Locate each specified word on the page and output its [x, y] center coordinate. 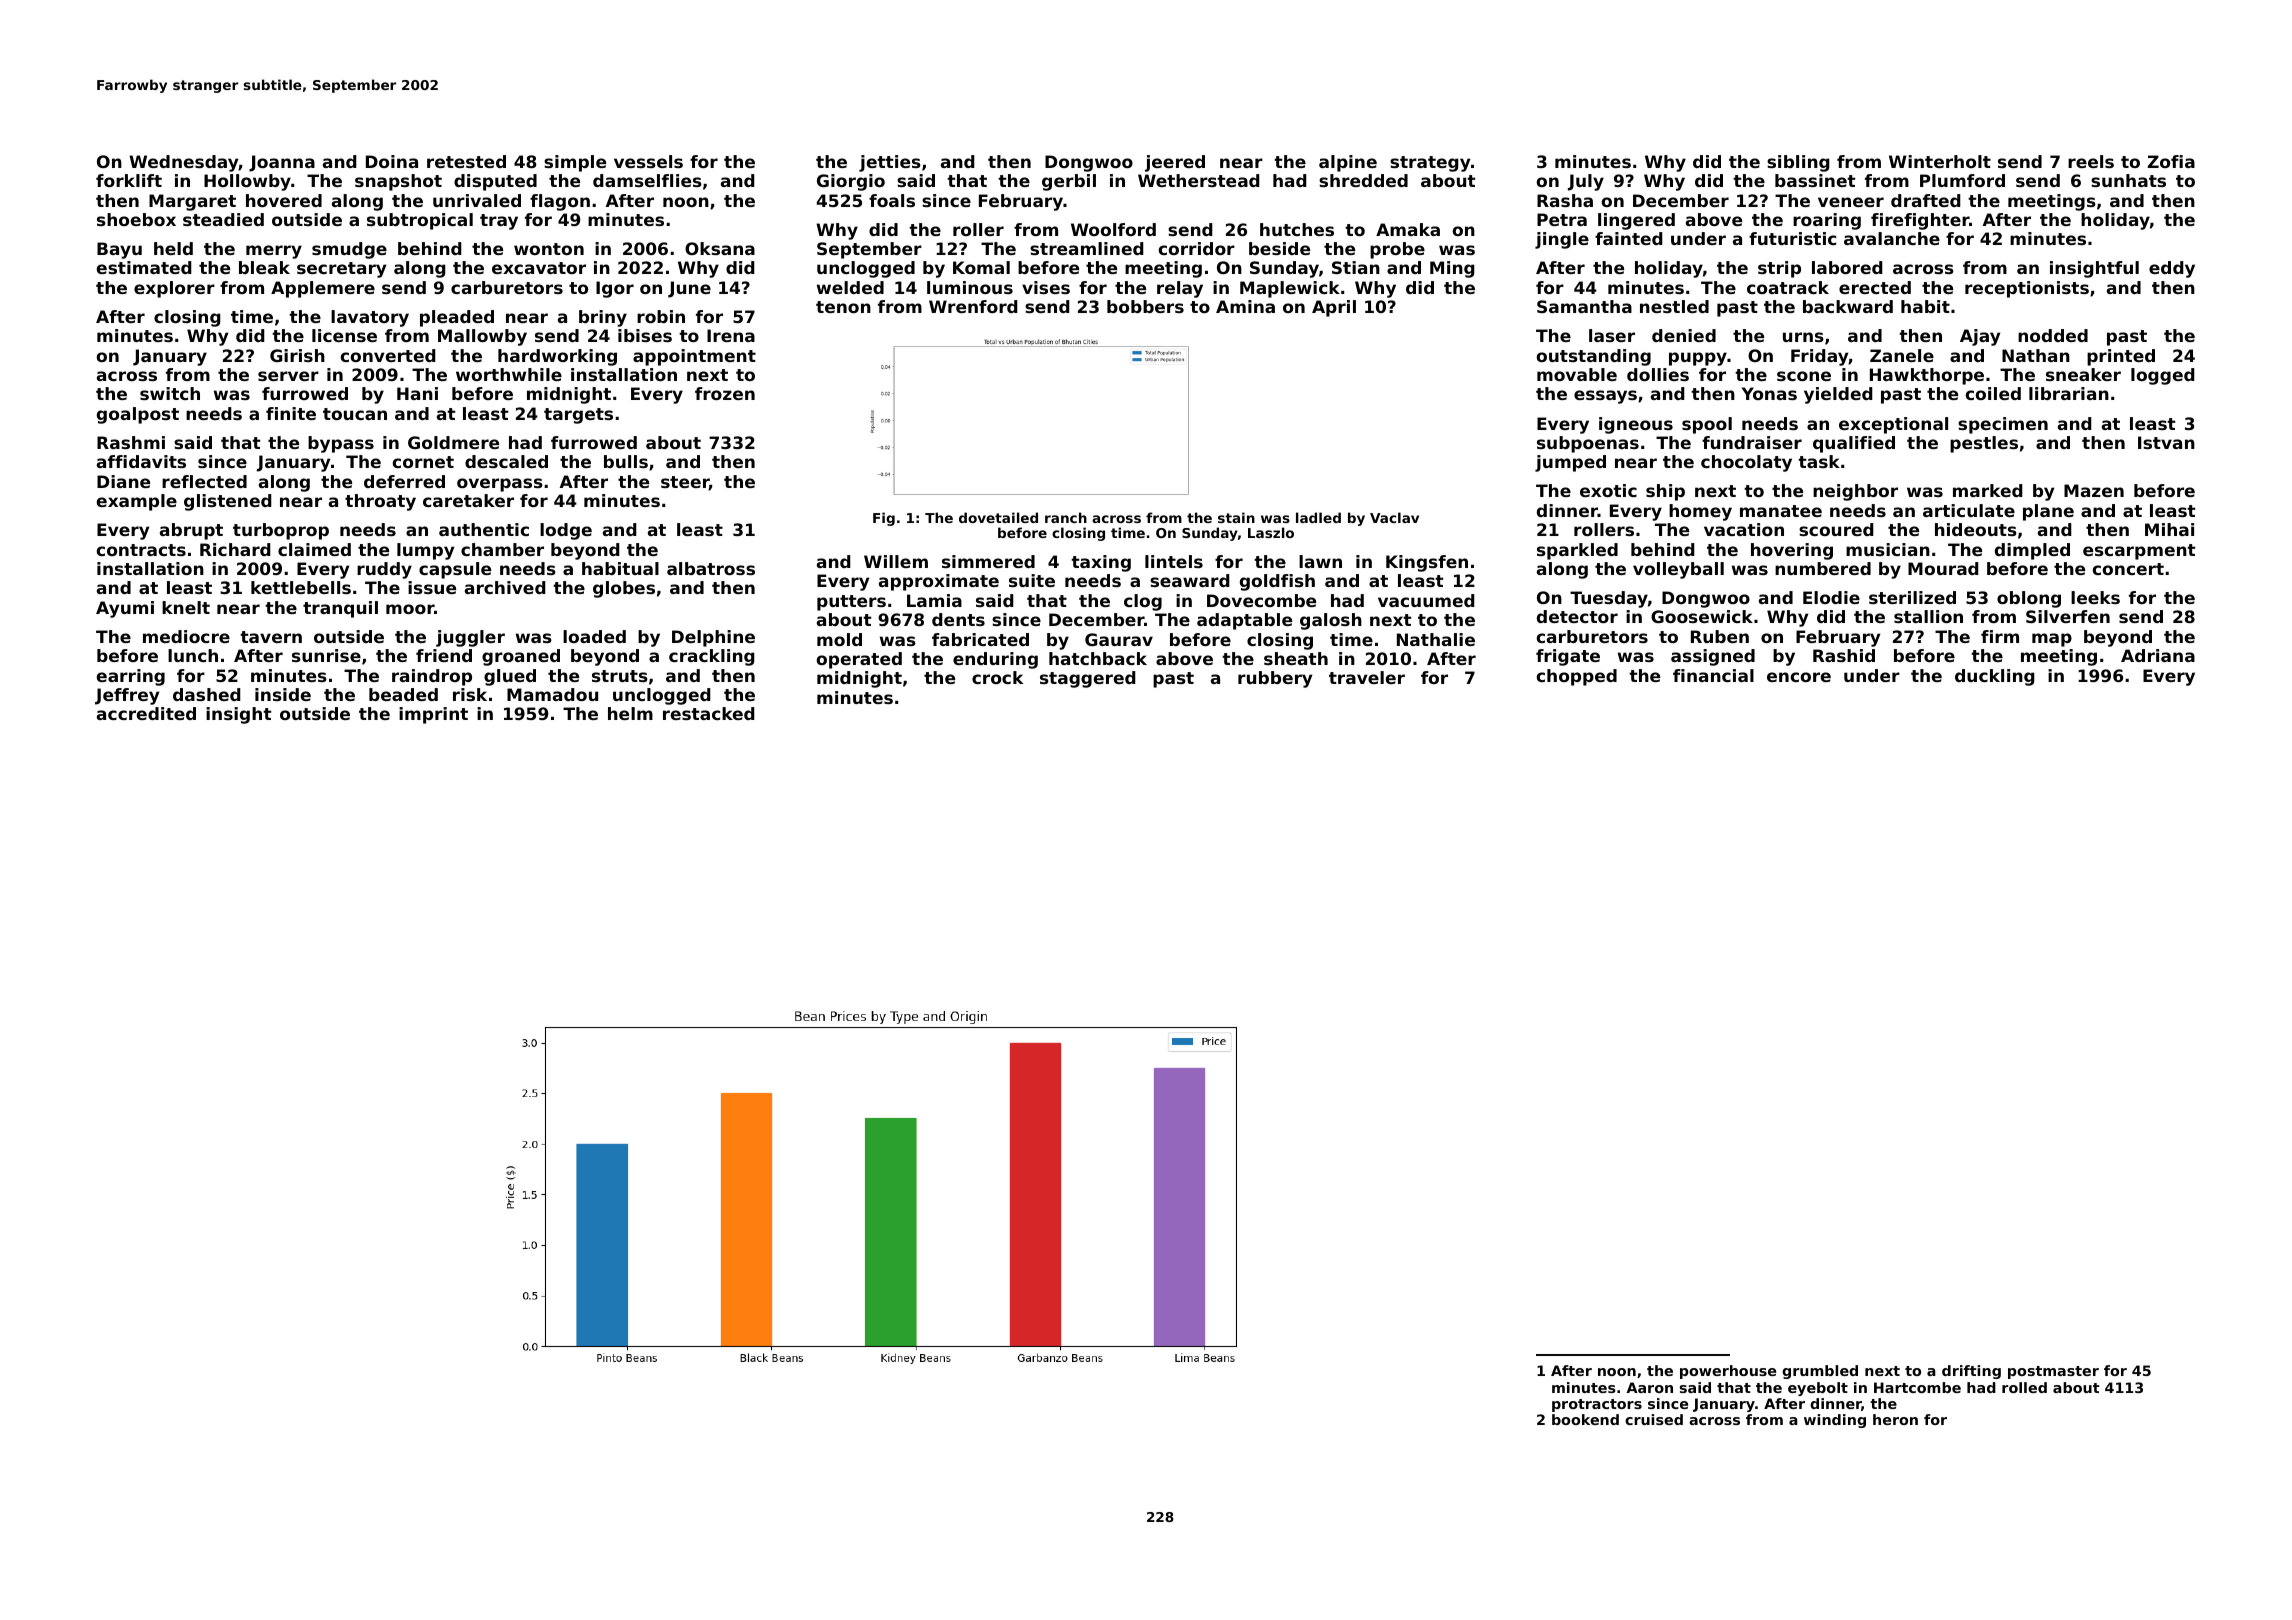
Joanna [282, 163]
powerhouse [1728, 1372]
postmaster [2053, 1372]
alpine [1348, 163]
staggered [1088, 679]
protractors [1597, 1405]
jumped [1570, 463]
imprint [433, 715]
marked [1988, 490]
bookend [1585, 1419]
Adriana [2158, 655]
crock [997, 677]
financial [1713, 675]
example [137, 502]
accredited [146, 713]
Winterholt [1940, 161]
